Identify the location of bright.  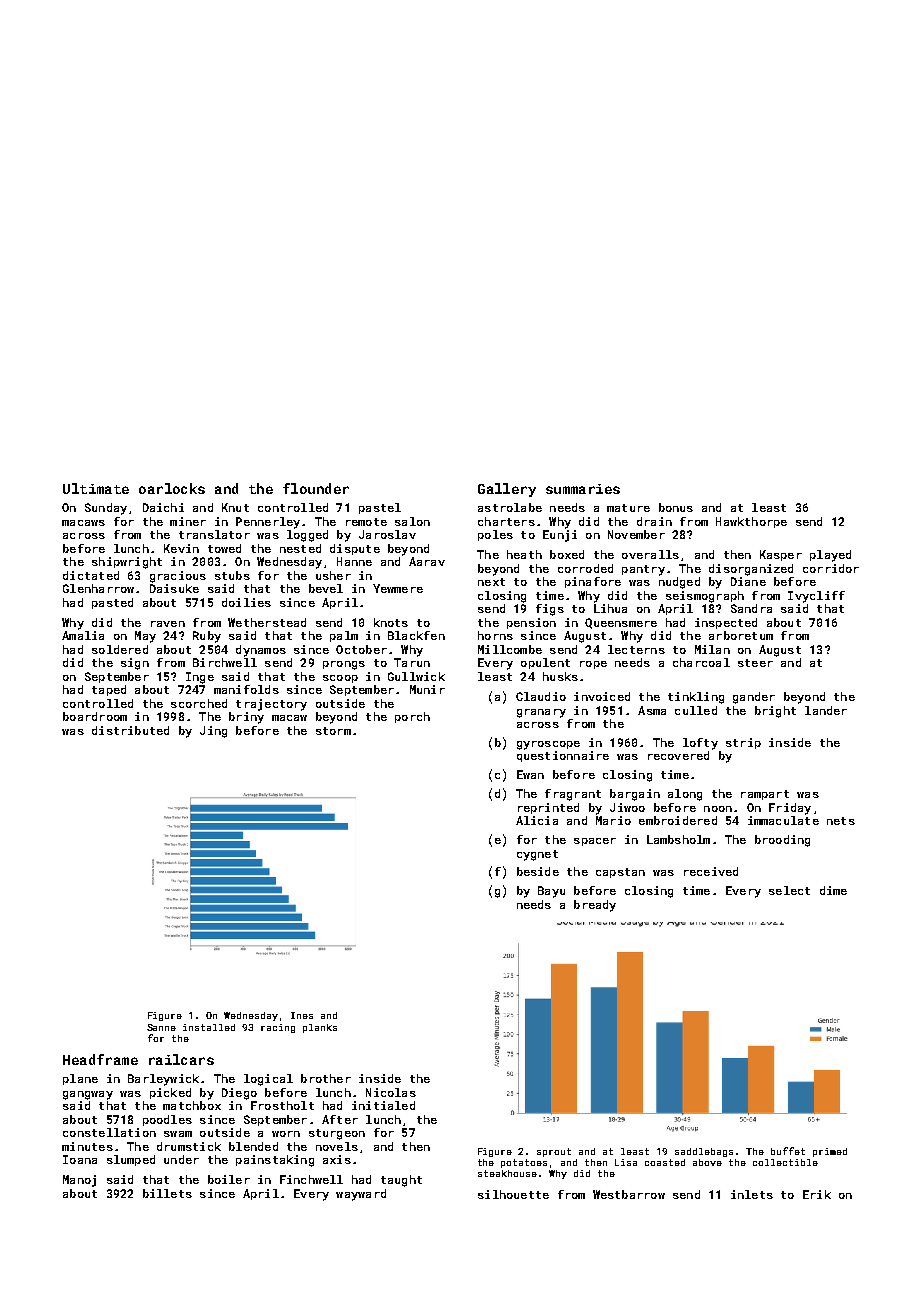
(775, 712).
